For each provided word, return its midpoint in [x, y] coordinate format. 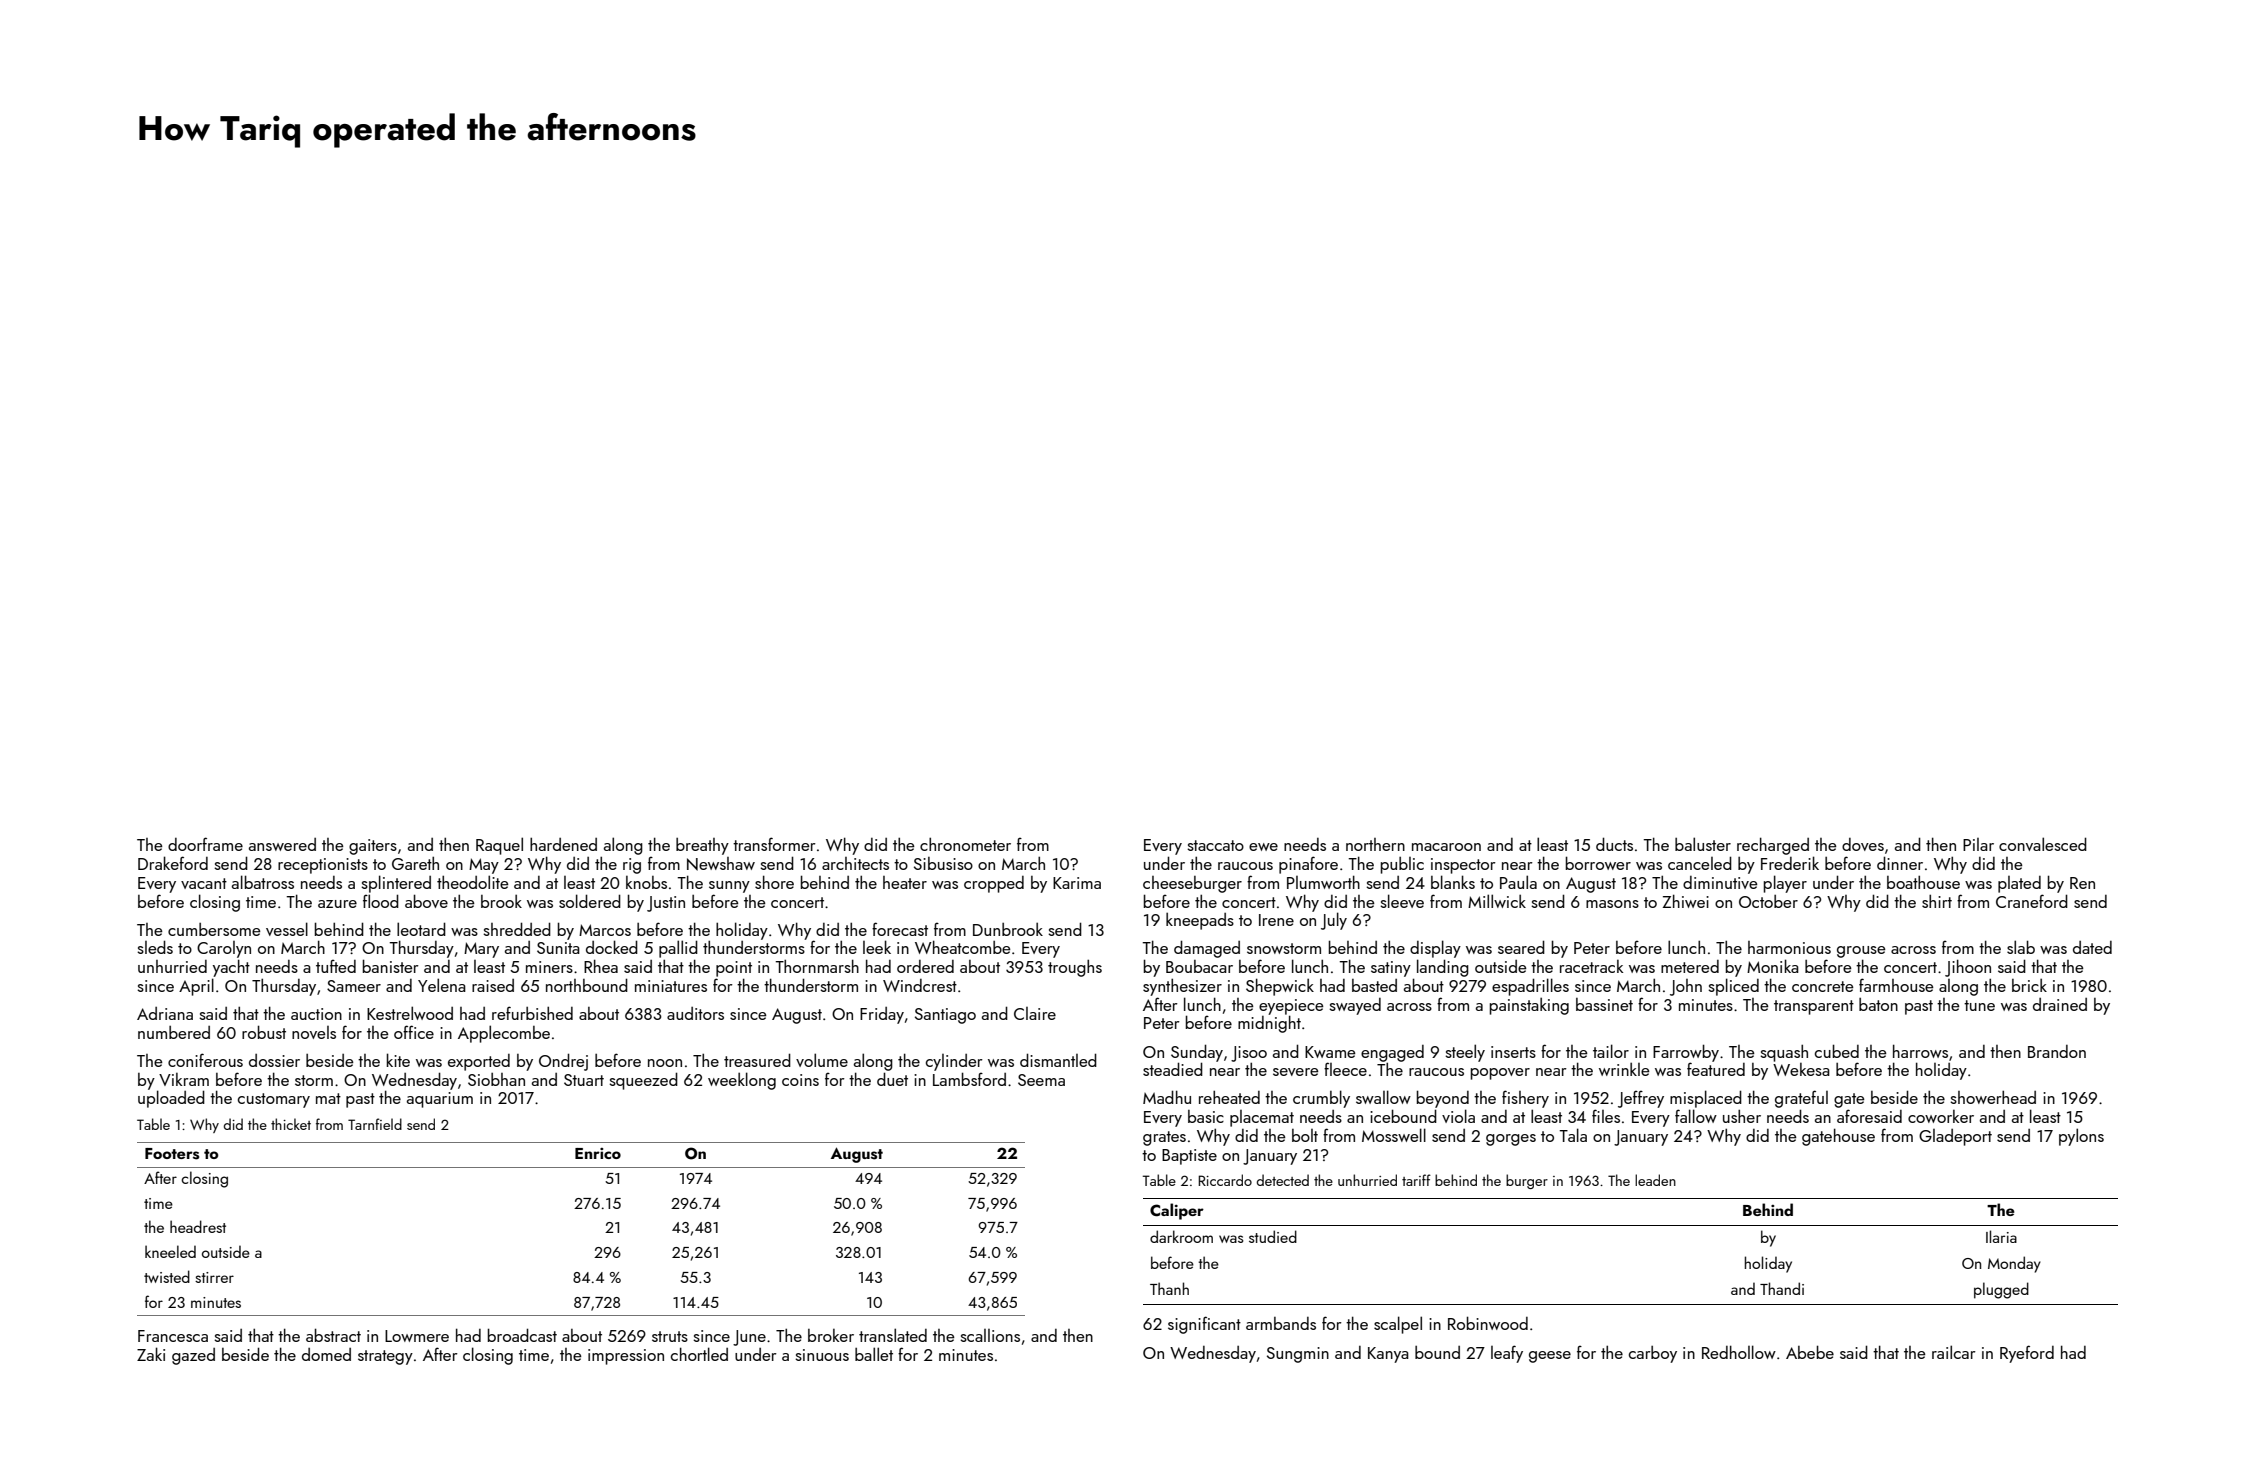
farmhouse [1896, 985]
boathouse [1923, 882]
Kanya [1388, 1355]
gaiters [373, 847]
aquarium [440, 1100]
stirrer [214, 1277]
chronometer [965, 844]
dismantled [1058, 1060]
